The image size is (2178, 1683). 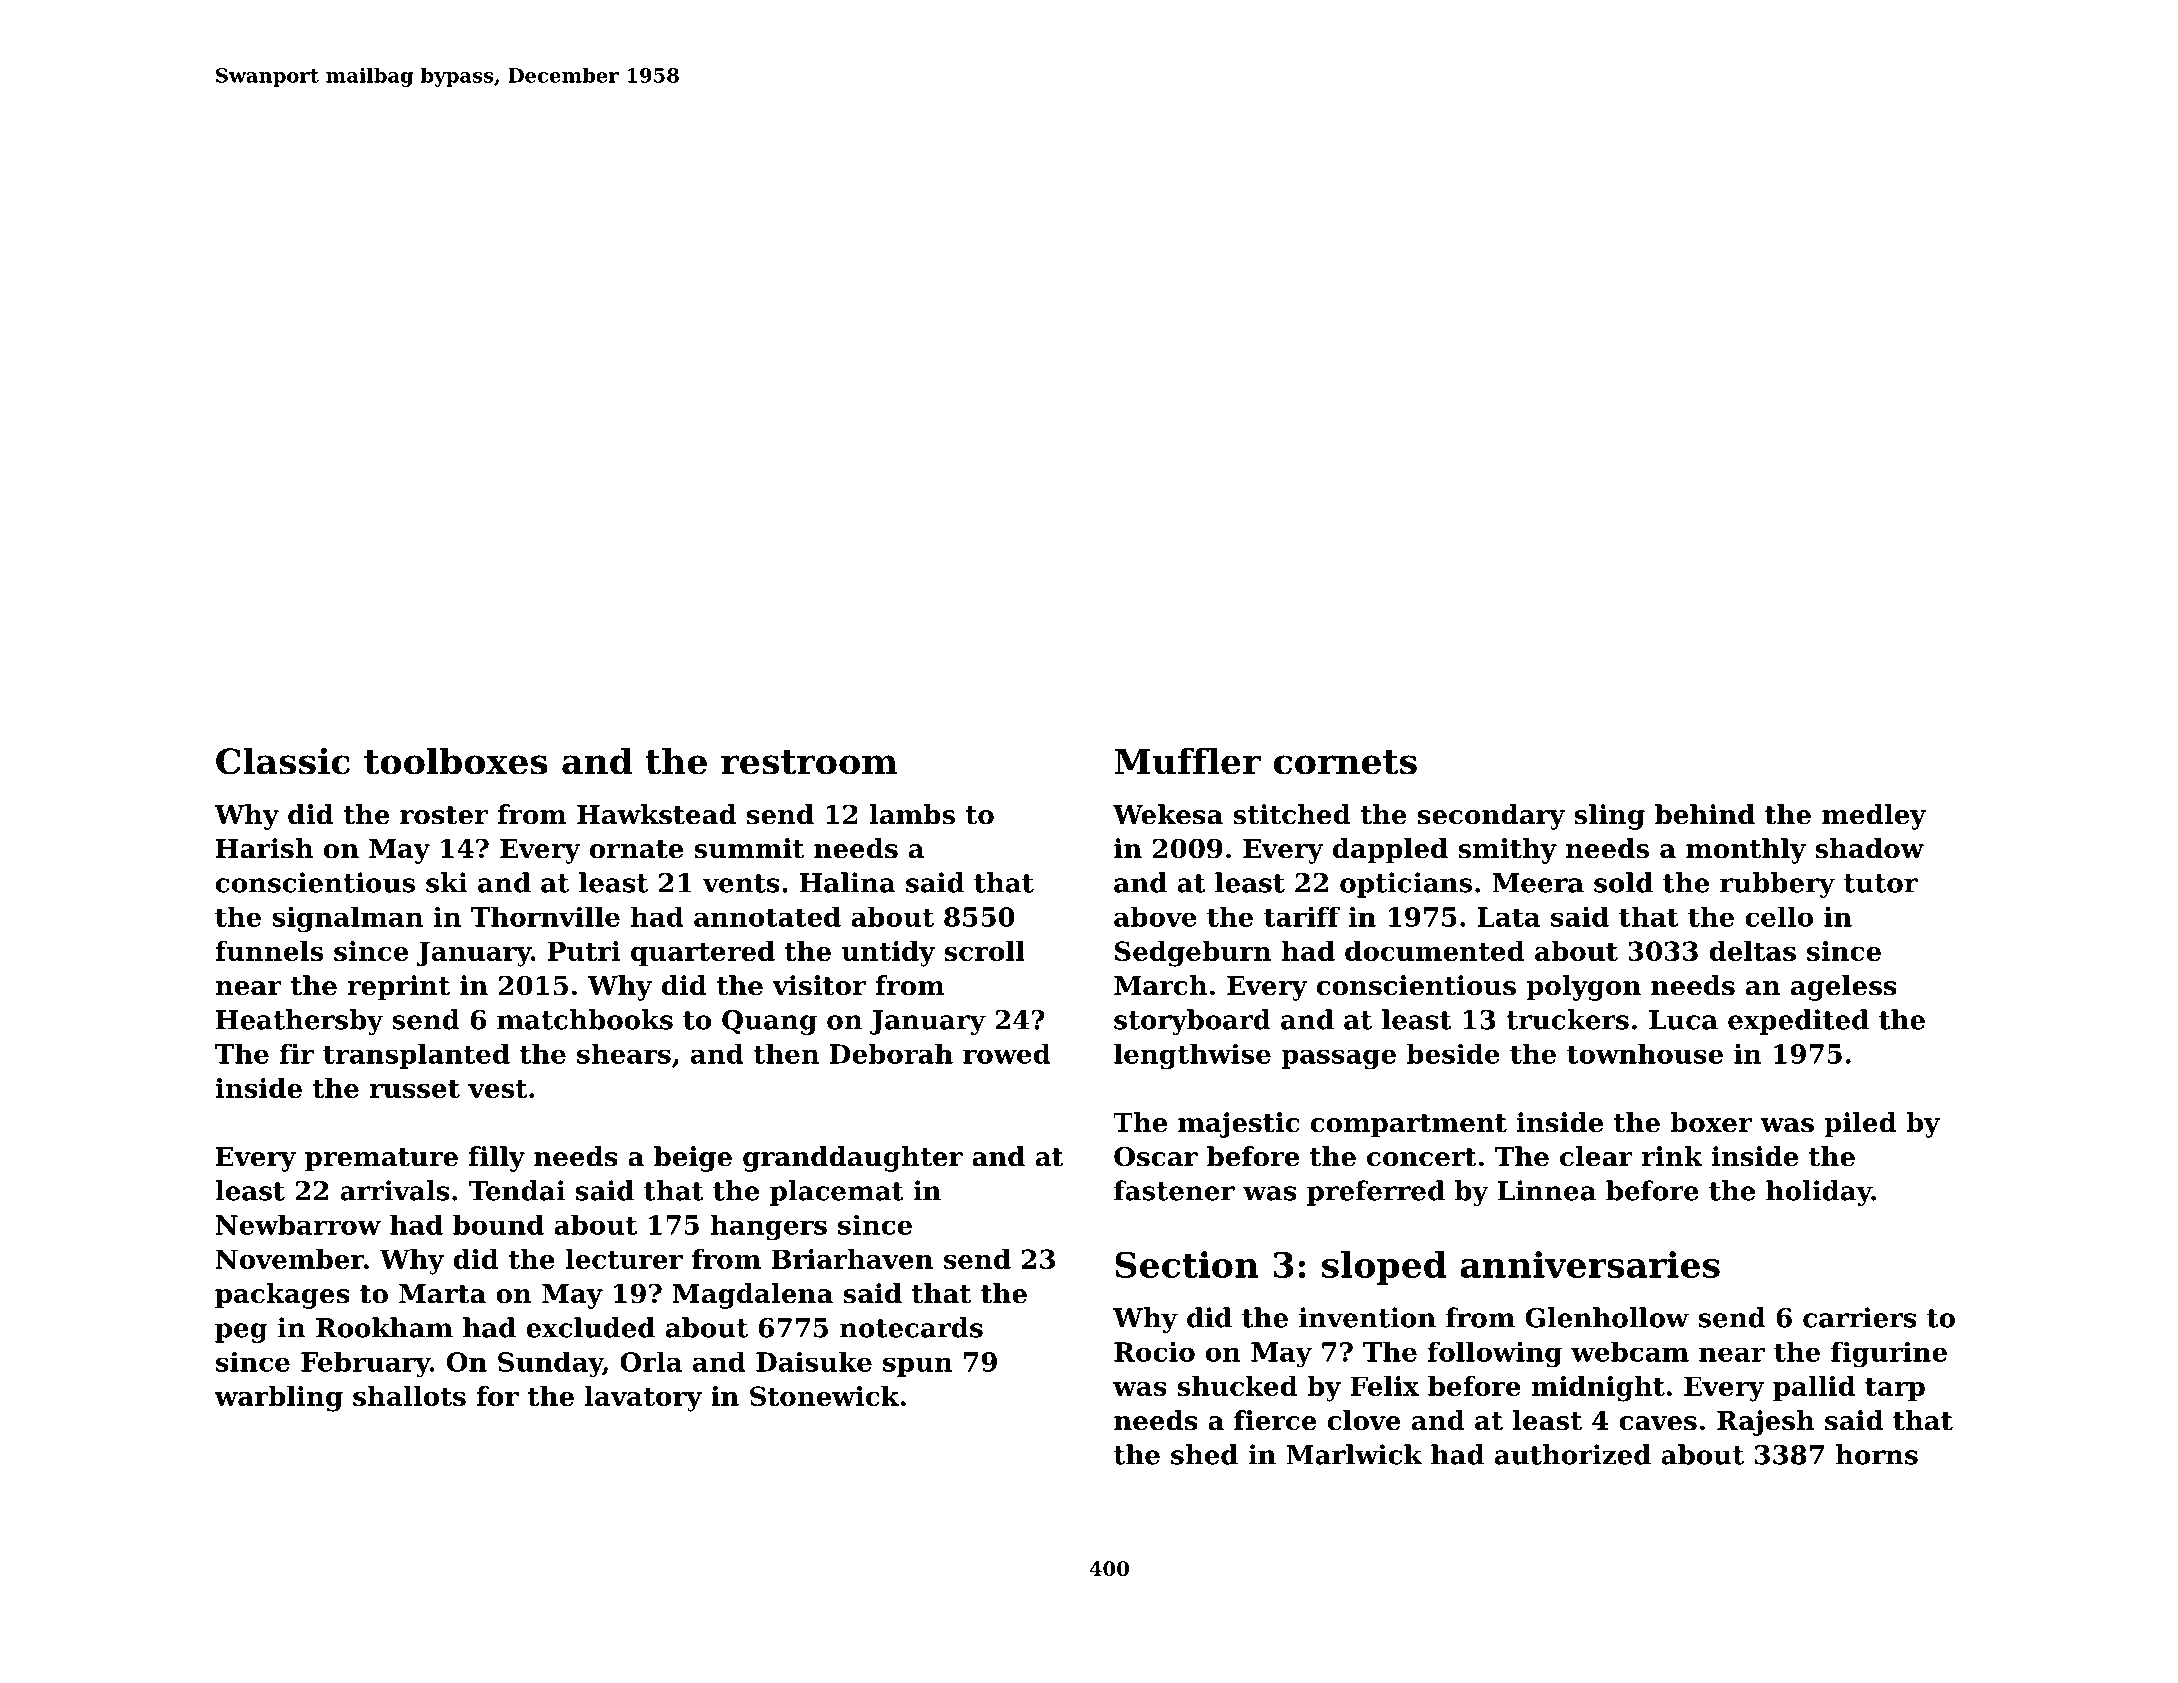 I want to click on shed, so click(x=1204, y=1454).
